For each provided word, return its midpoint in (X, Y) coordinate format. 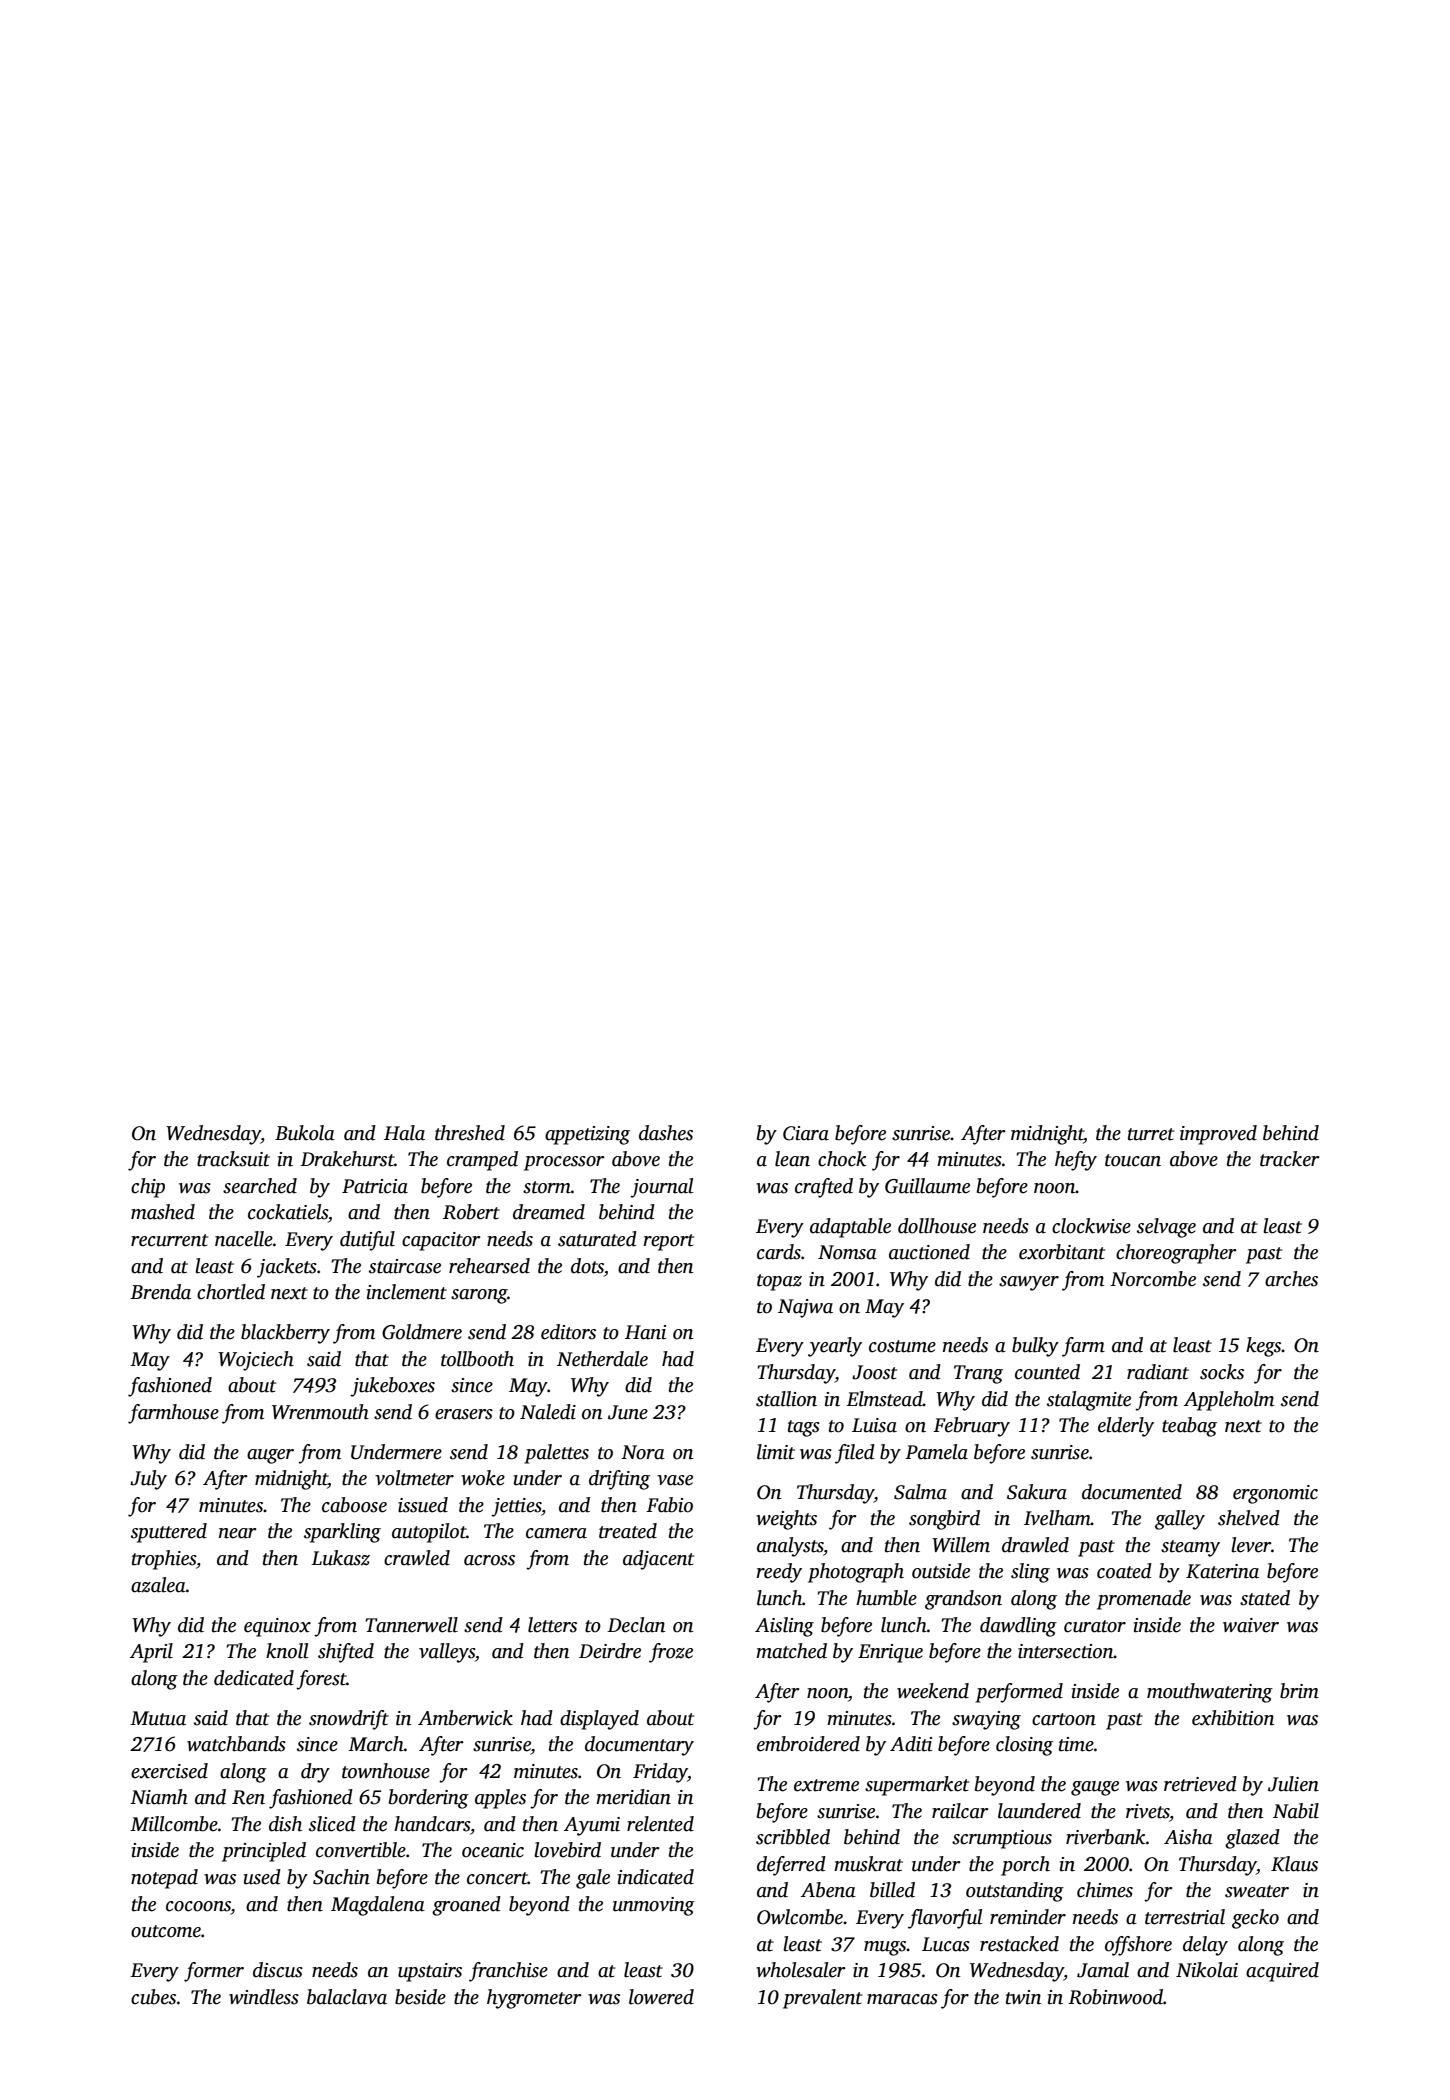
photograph (856, 1573)
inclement (407, 1292)
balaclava (347, 1997)
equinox (277, 1627)
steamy (1190, 1548)
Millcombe (174, 1824)
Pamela (936, 1452)
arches (1291, 1279)
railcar (960, 1811)
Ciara (806, 1133)
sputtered (169, 1533)
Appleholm (1229, 1401)
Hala (404, 1133)
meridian (633, 1797)
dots (587, 1266)
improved (1218, 1135)
